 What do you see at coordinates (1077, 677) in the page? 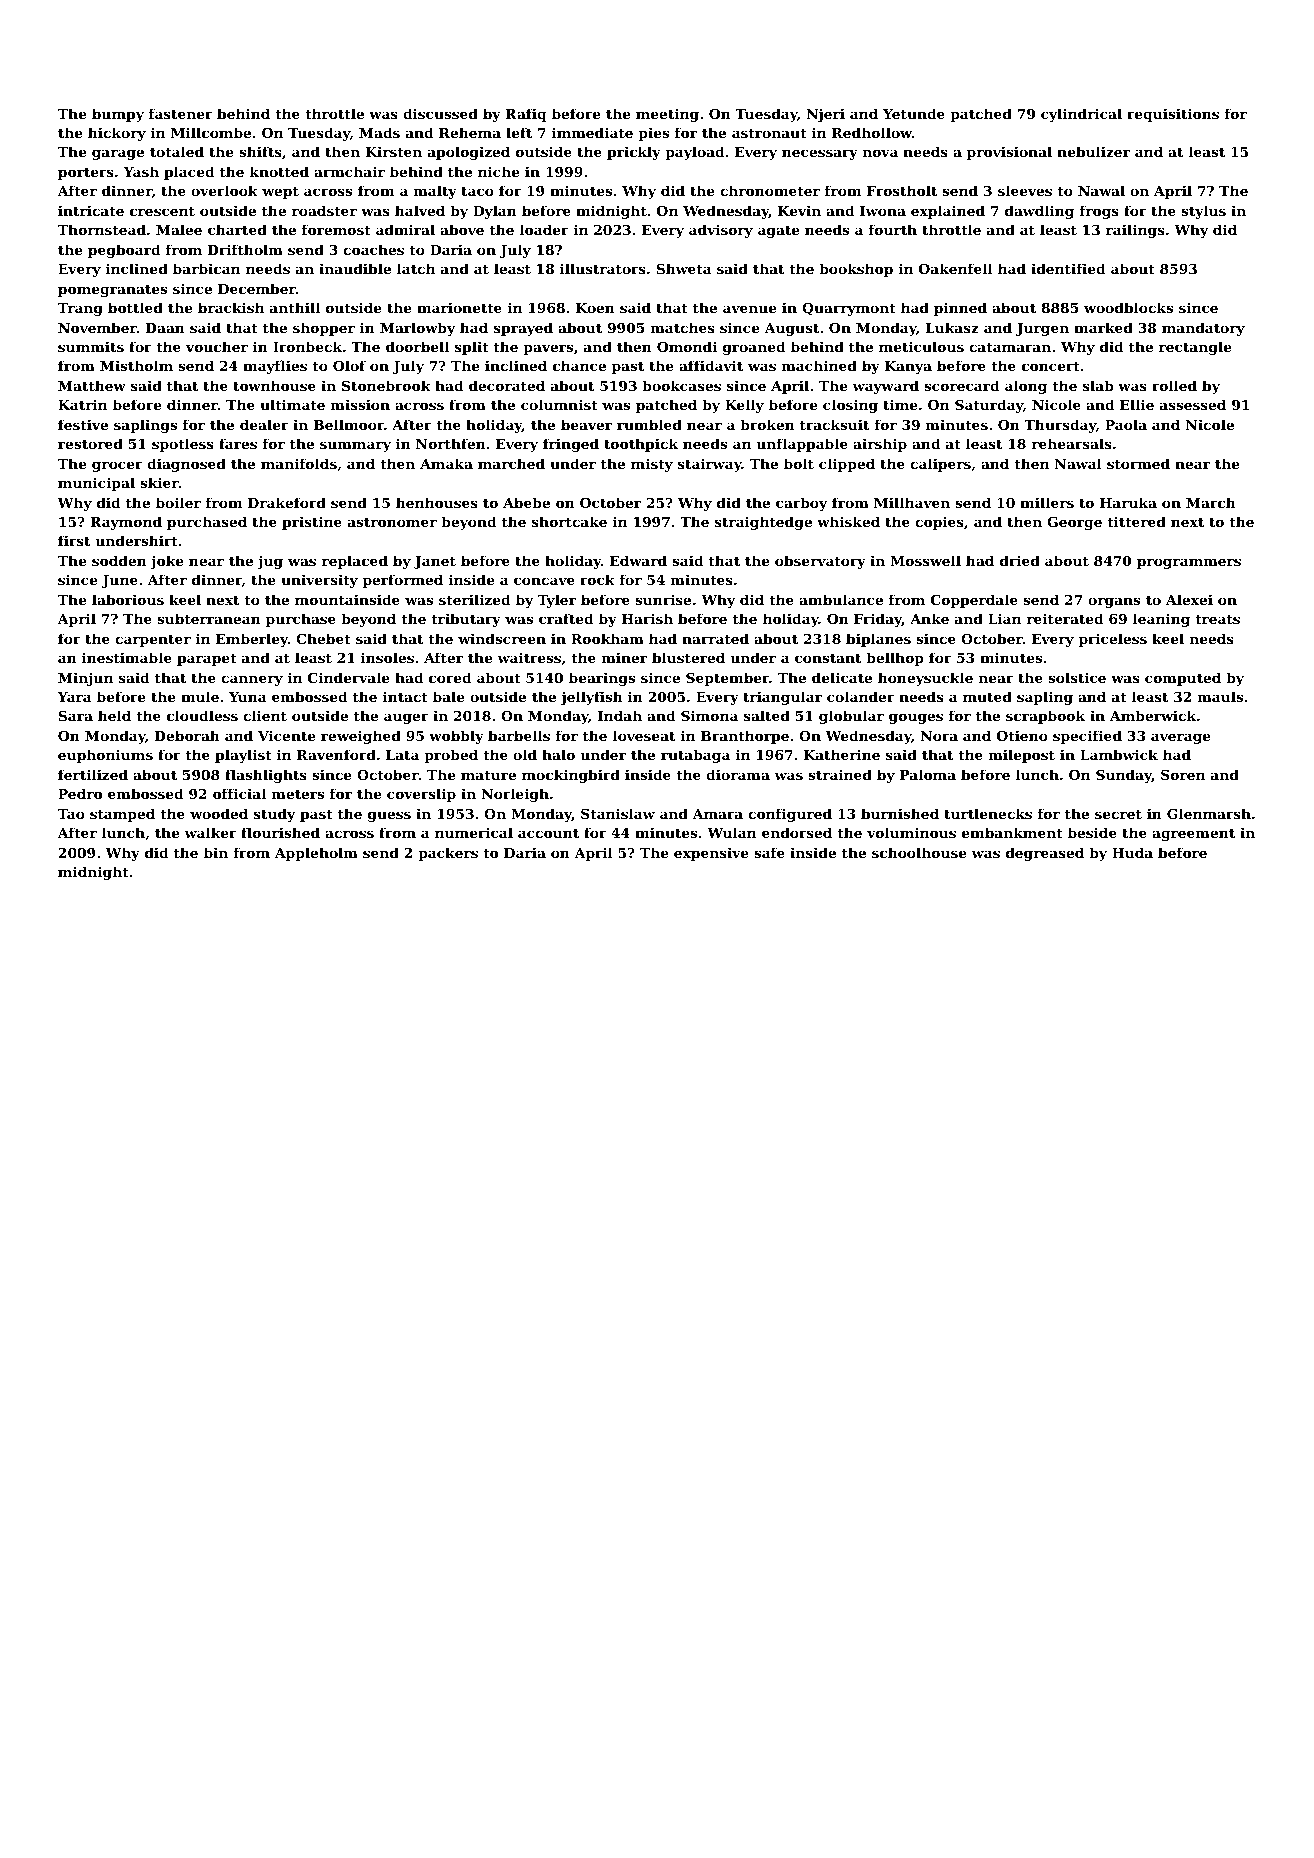
I see `solstice` at bounding box center [1077, 677].
